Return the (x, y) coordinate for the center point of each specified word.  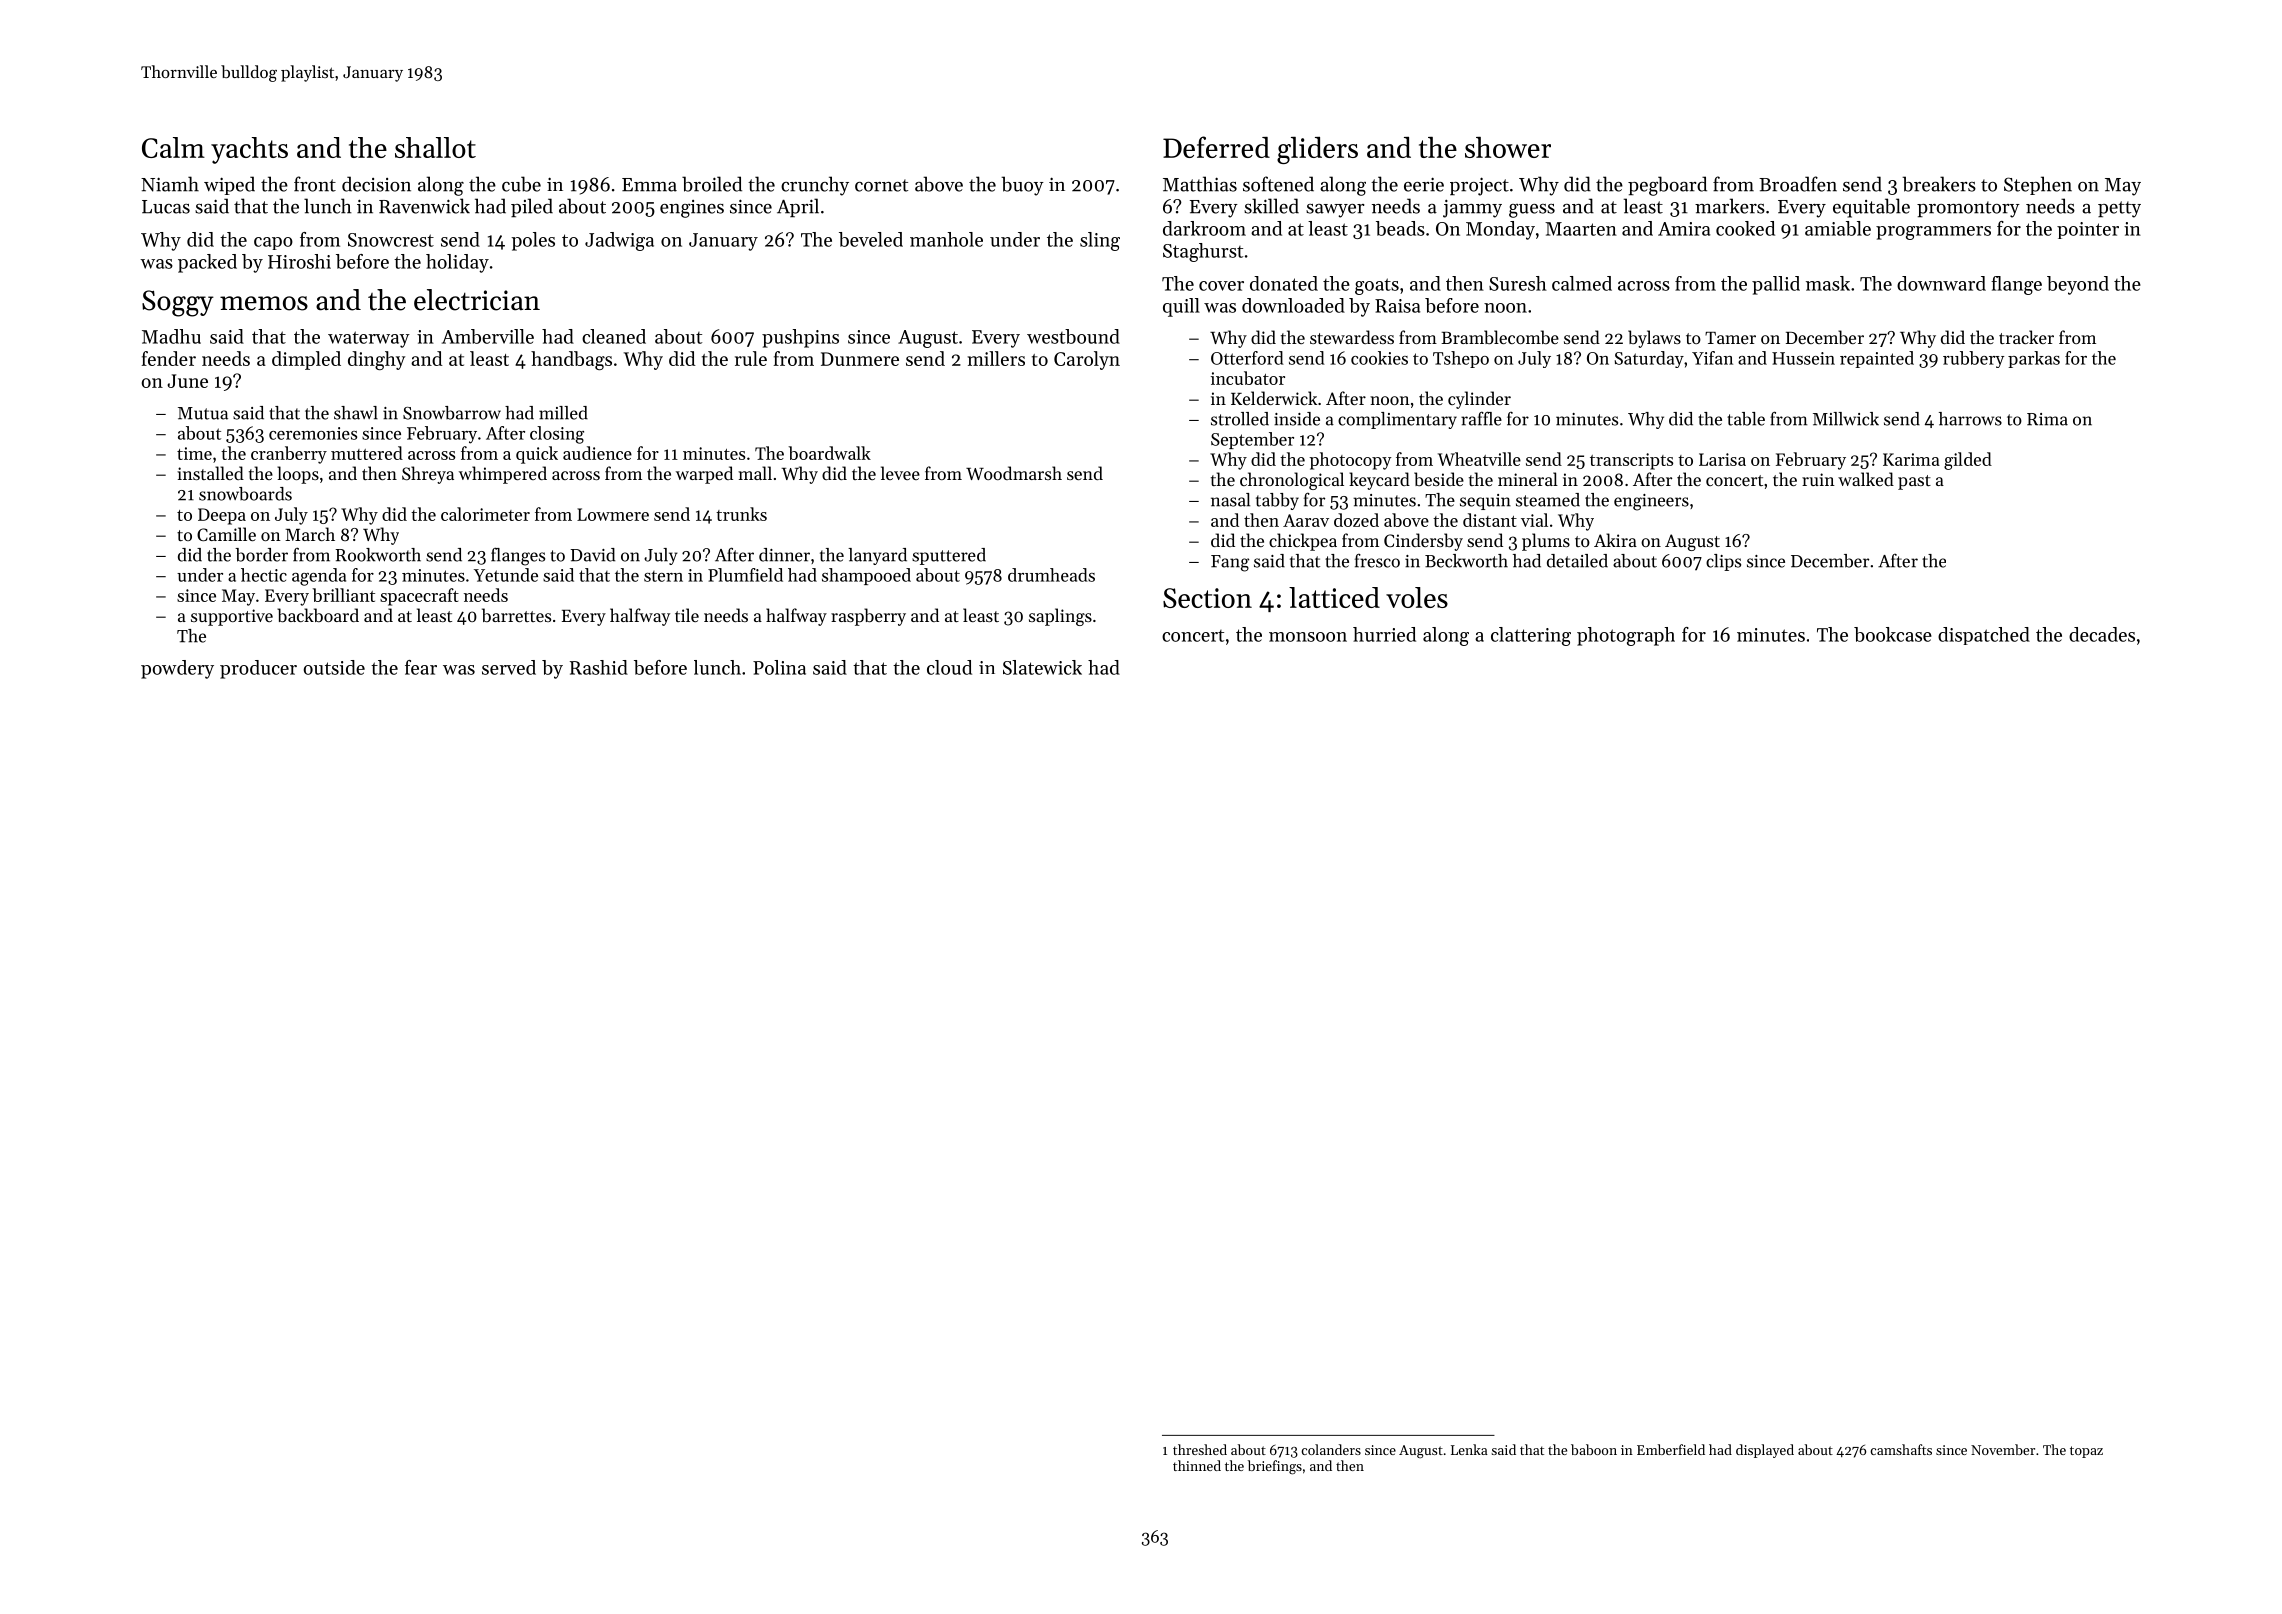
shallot (435, 147)
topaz (2086, 1452)
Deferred (1216, 147)
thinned (1197, 1465)
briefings (1275, 1467)
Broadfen (1798, 184)
